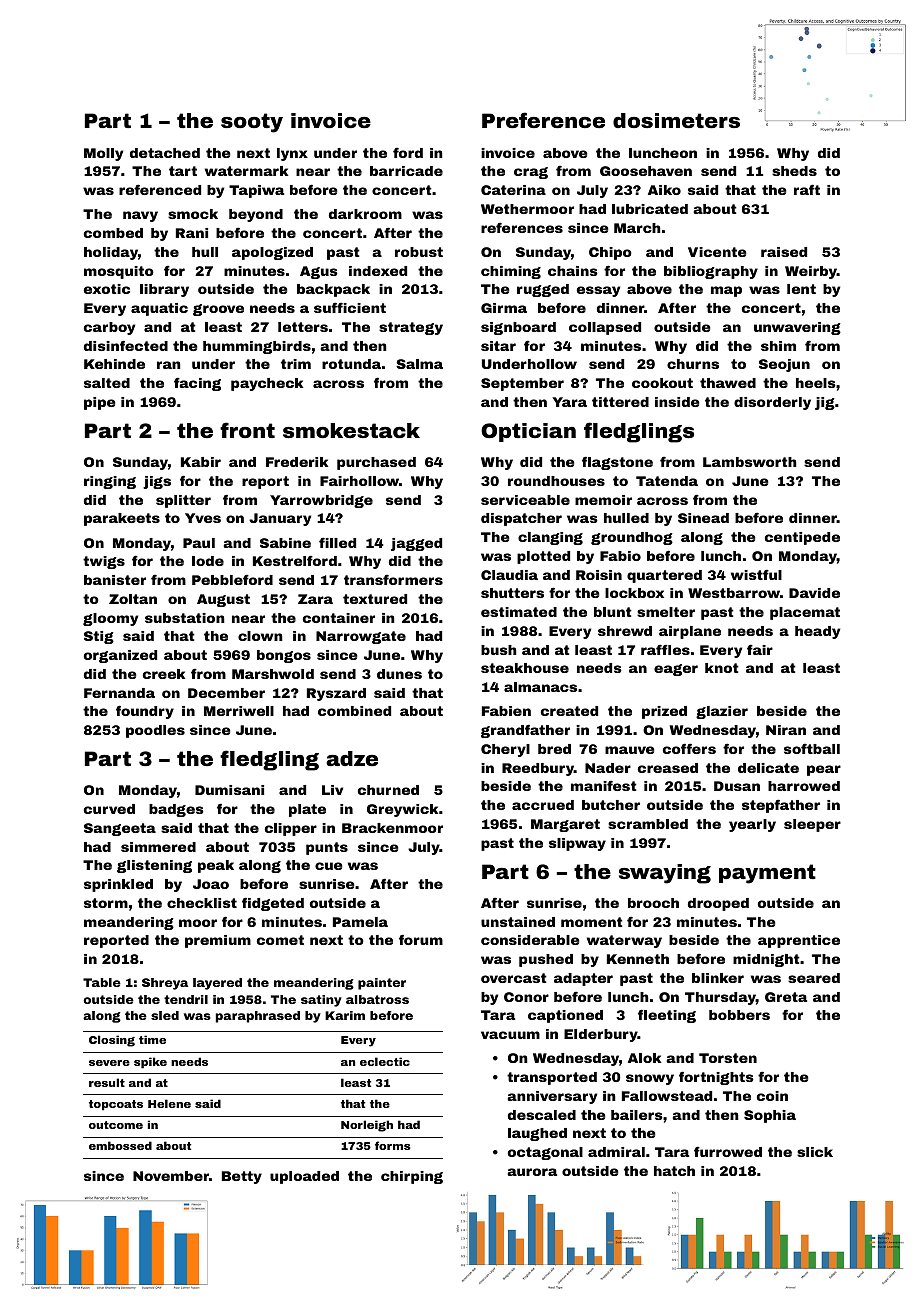  What do you see at coordinates (110, 482) in the screenshot?
I see `ringing` at bounding box center [110, 482].
